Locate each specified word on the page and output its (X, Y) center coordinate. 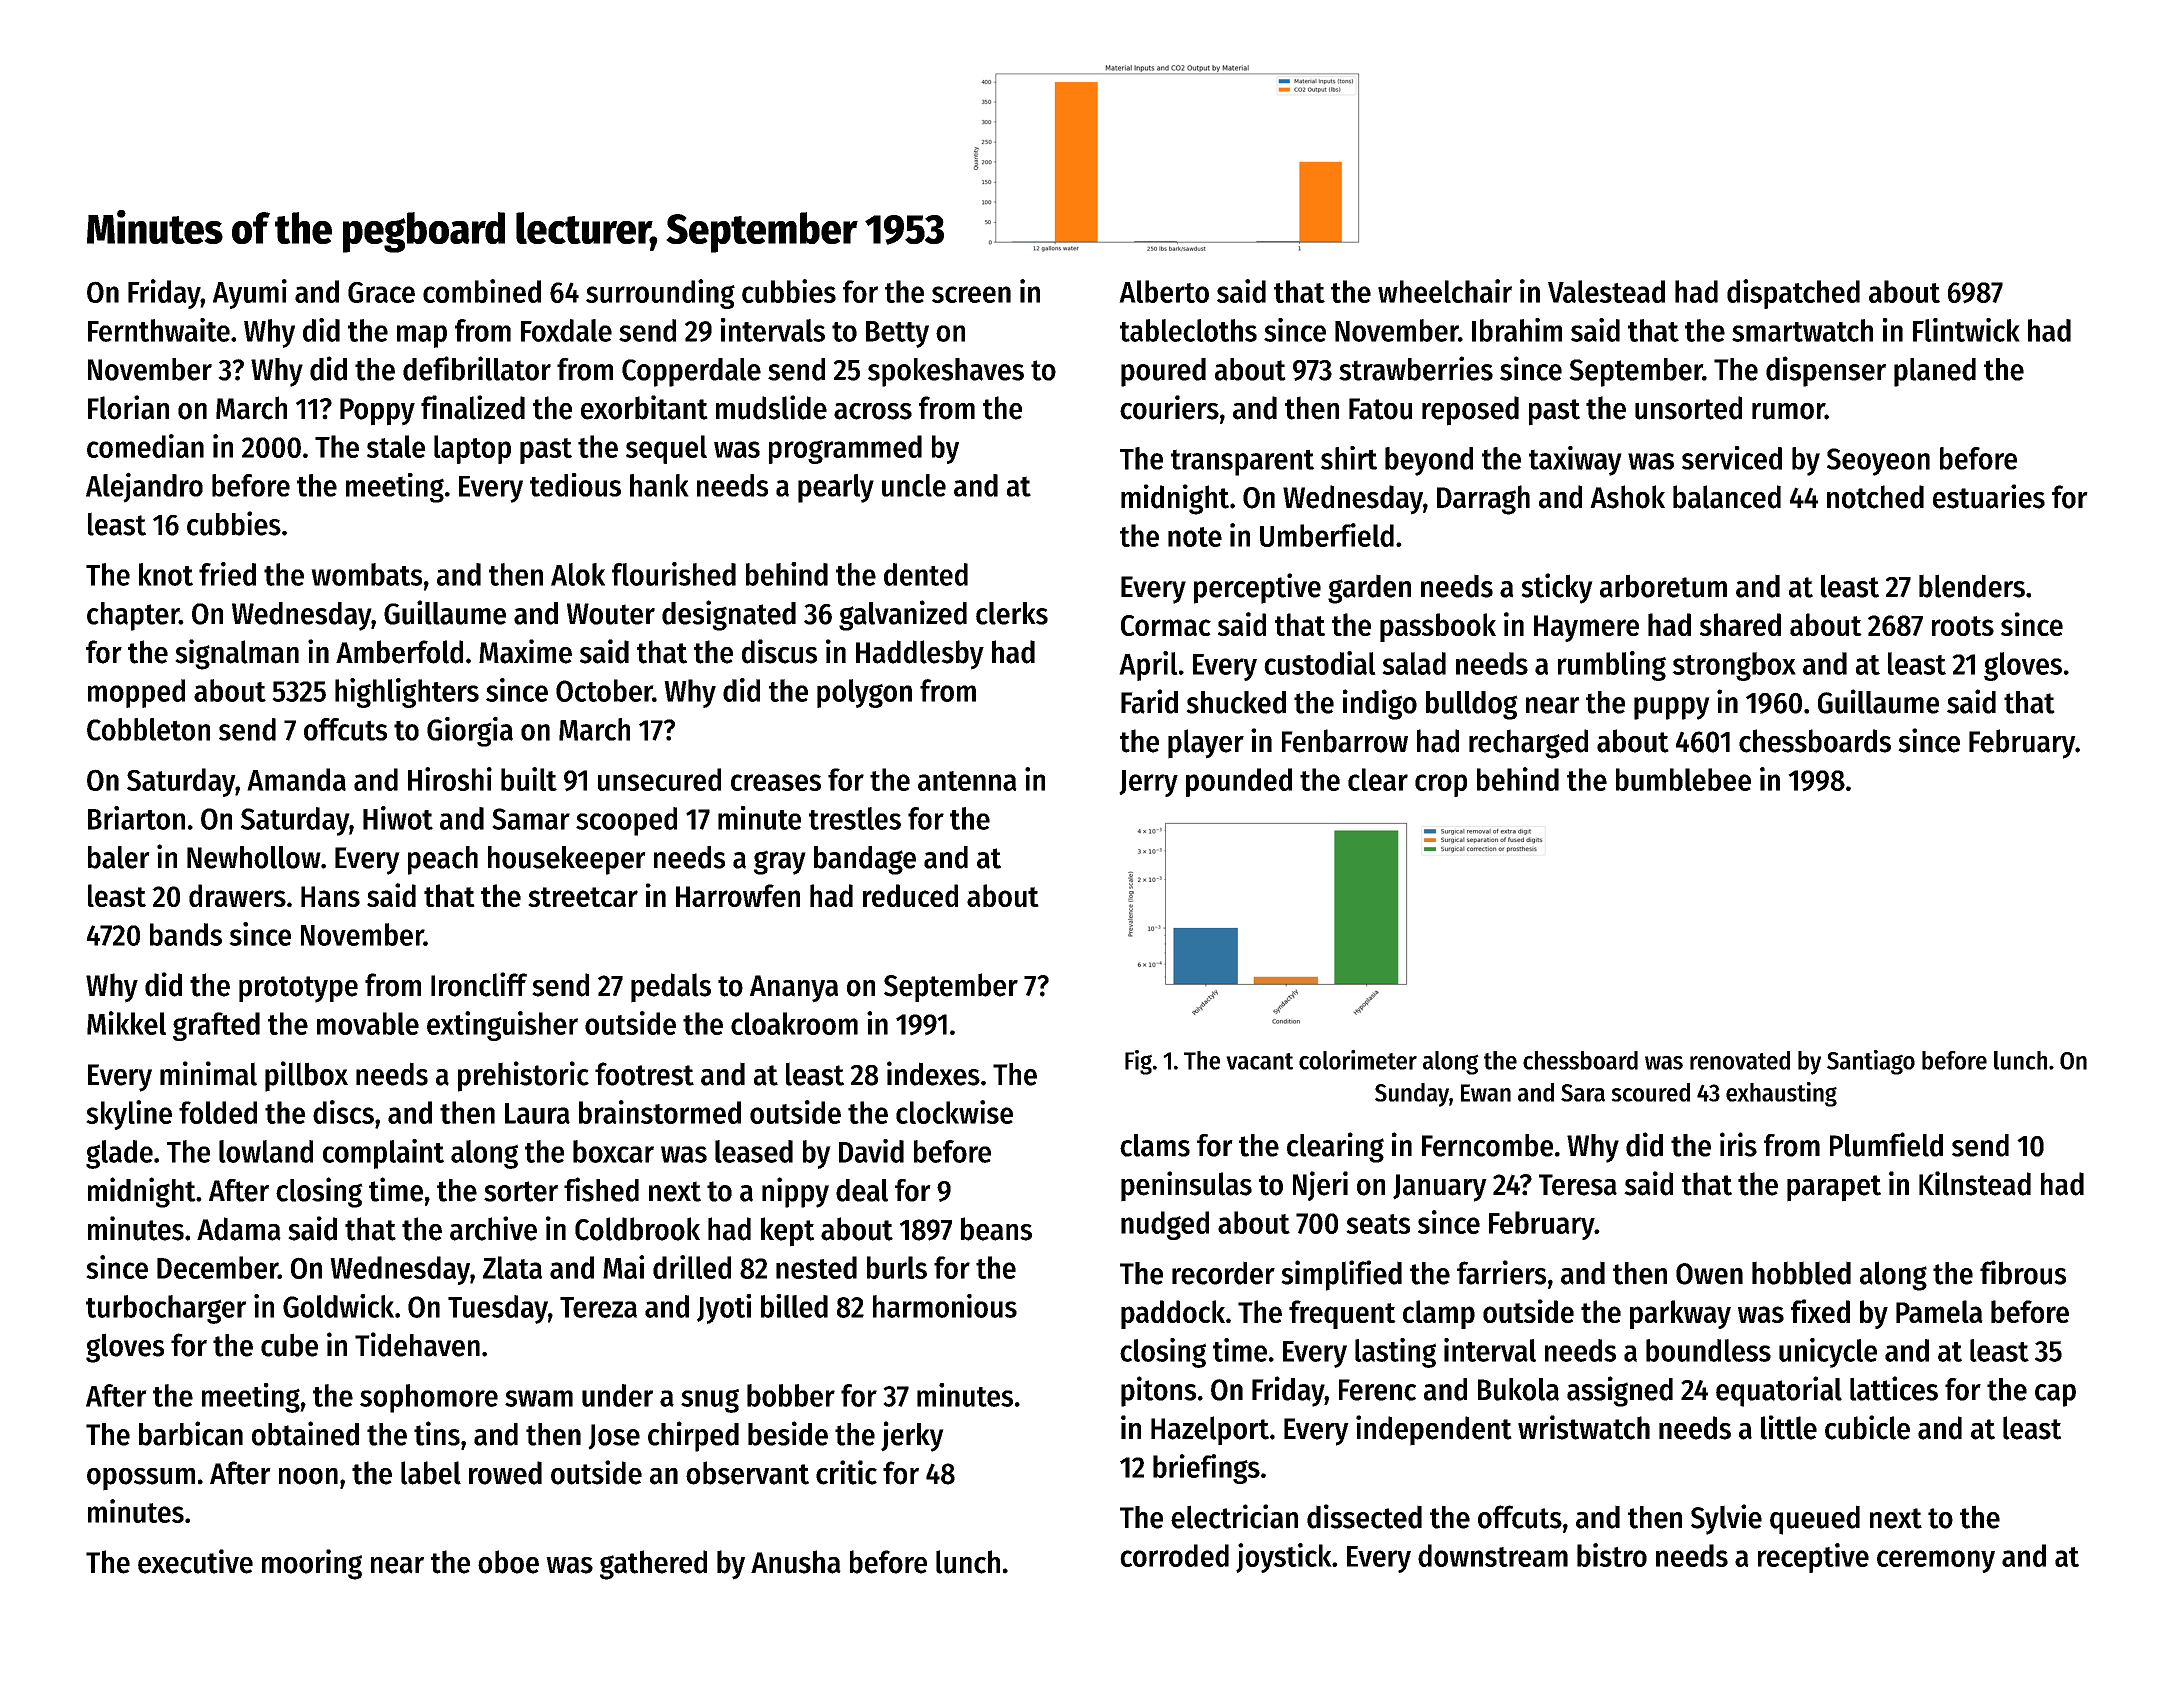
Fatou (1380, 409)
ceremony (1936, 1561)
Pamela (1939, 1311)
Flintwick (1966, 330)
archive (493, 1228)
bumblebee (1683, 779)
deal (862, 1190)
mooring (312, 1564)
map (422, 336)
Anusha (796, 1562)
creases (776, 782)
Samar (531, 819)
